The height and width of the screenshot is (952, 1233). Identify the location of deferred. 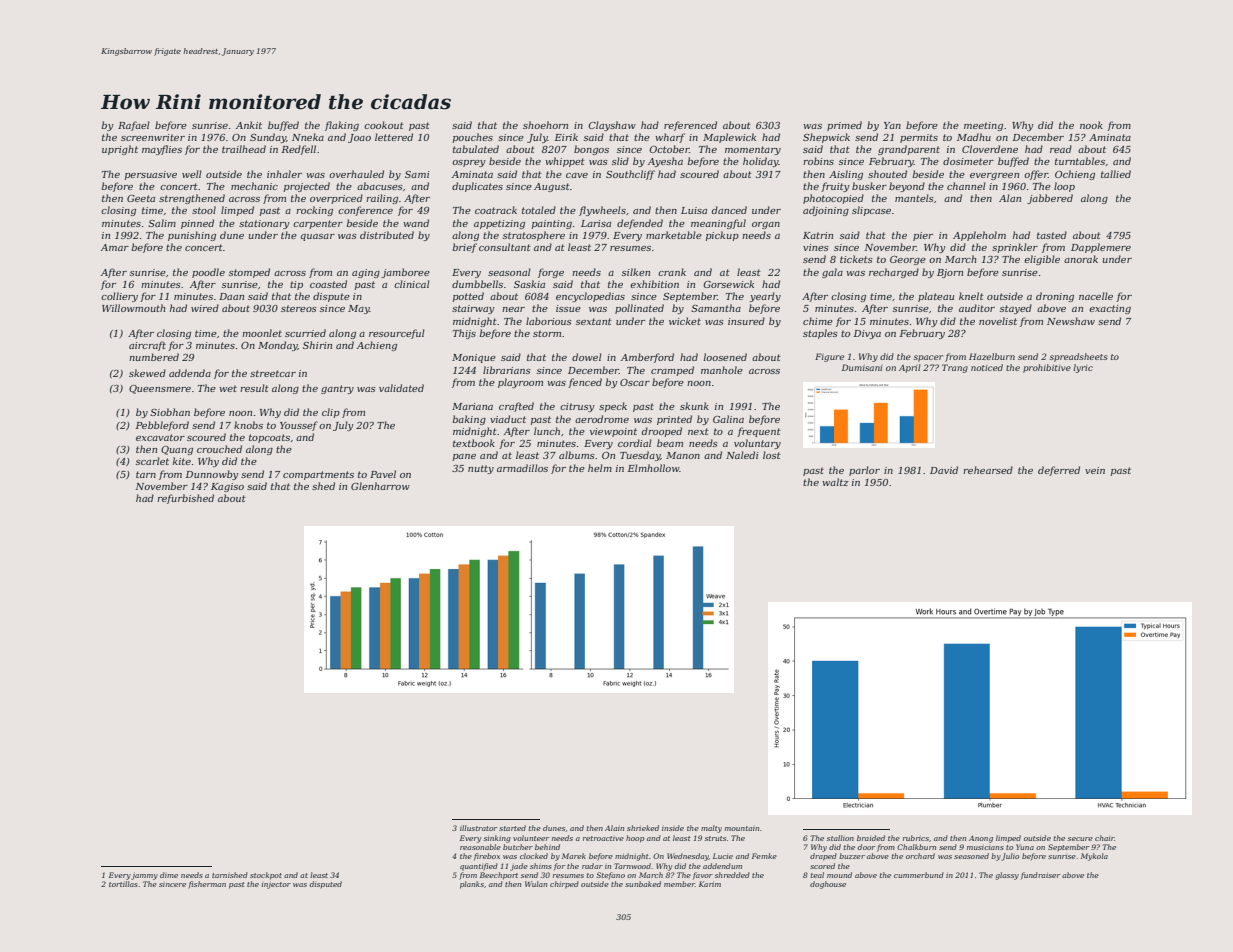
(1059, 471).
